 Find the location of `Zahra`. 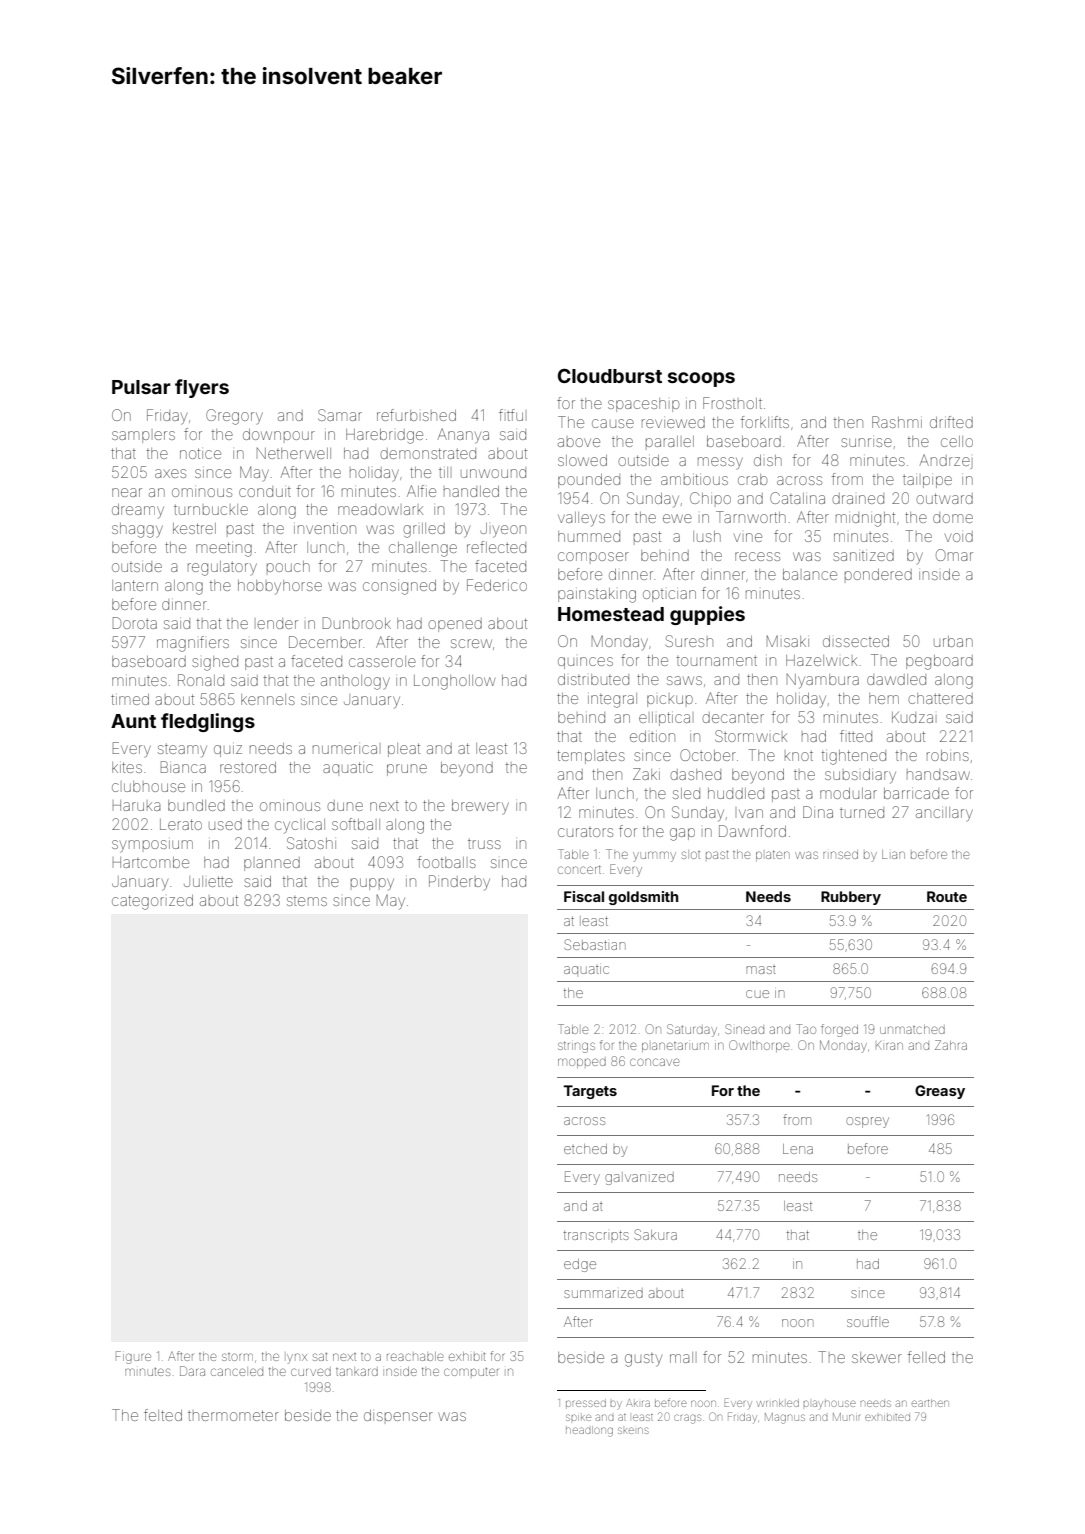

Zahra is located at coordinates (951, 1045).
